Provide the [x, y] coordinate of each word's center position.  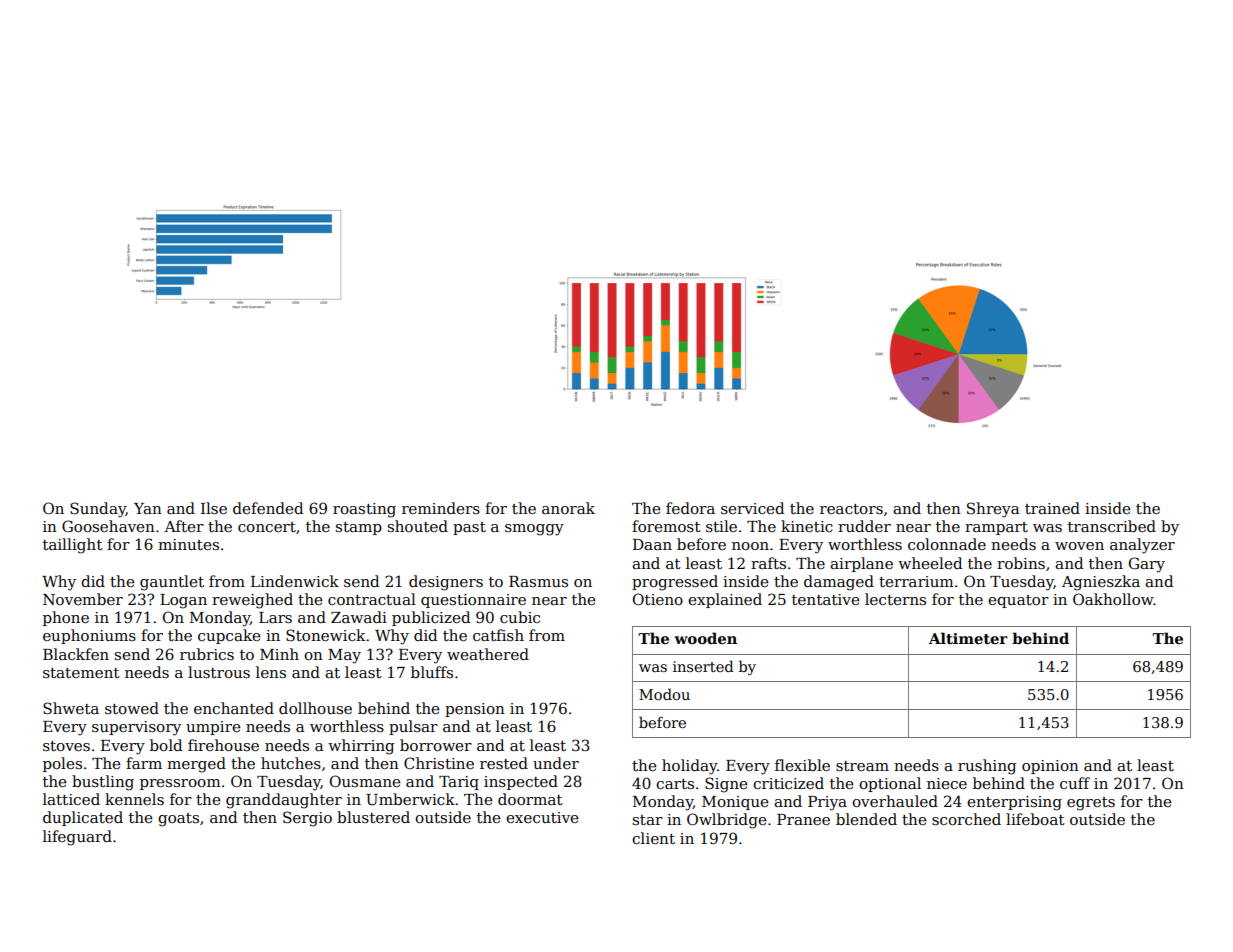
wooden [705, 638]
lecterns [895, 599]
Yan [148, 508]
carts [675, 784]
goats [178, 820]
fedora [690, 508]
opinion [1050, 767]
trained [1052, 508]
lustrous [219, 672]
